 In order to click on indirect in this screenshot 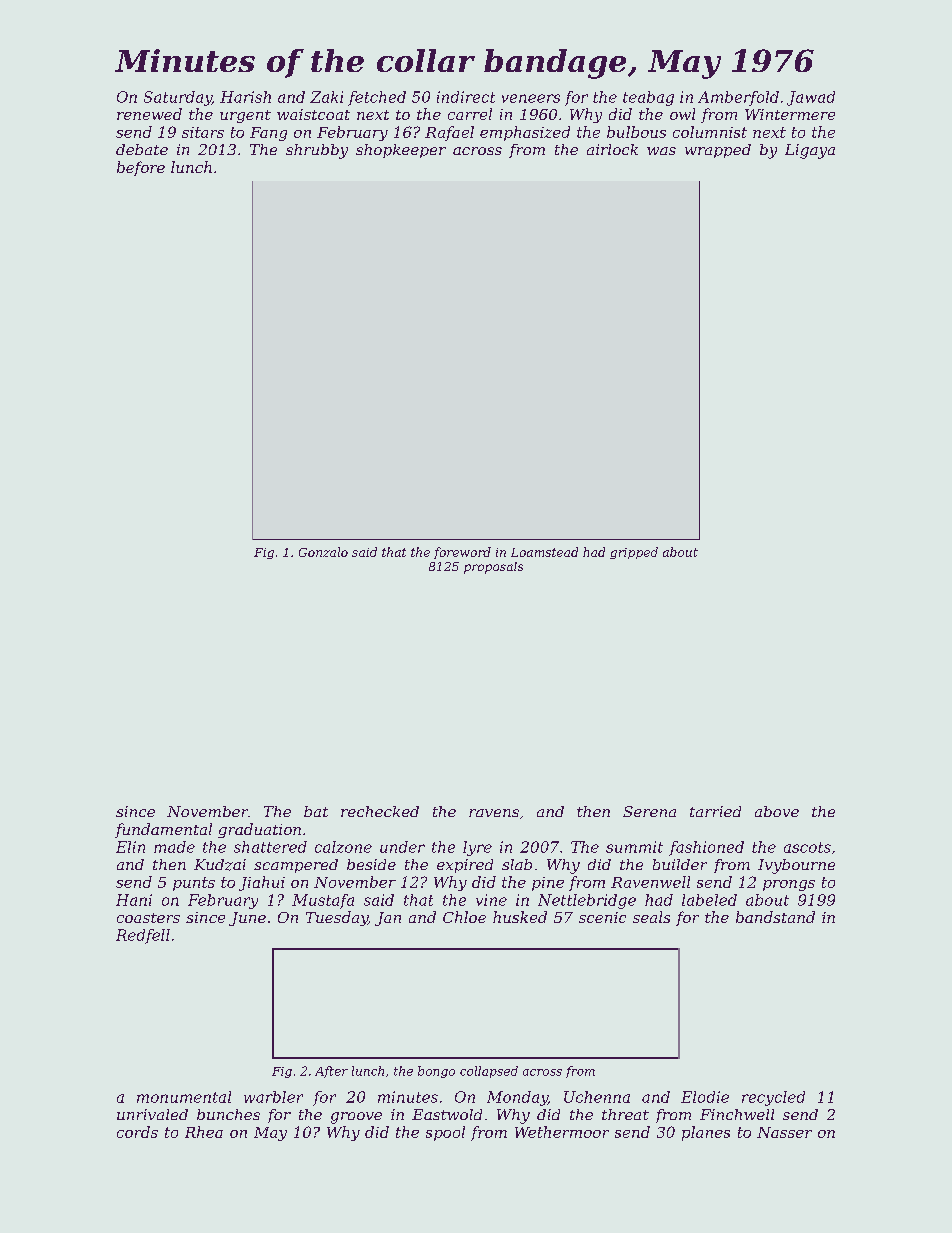, I will do `click(466, 97)`.
